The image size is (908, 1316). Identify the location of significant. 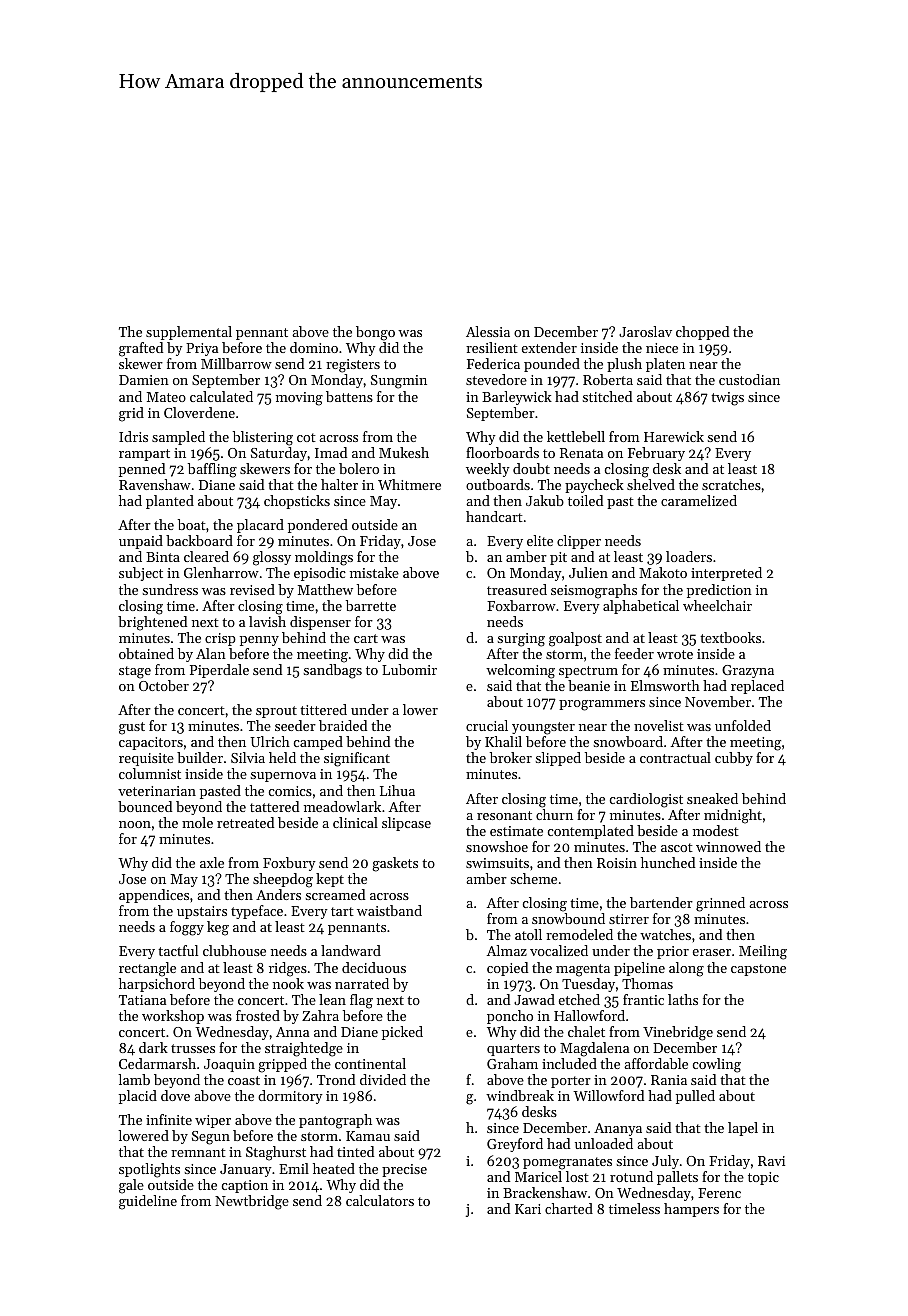
(357, 759).
